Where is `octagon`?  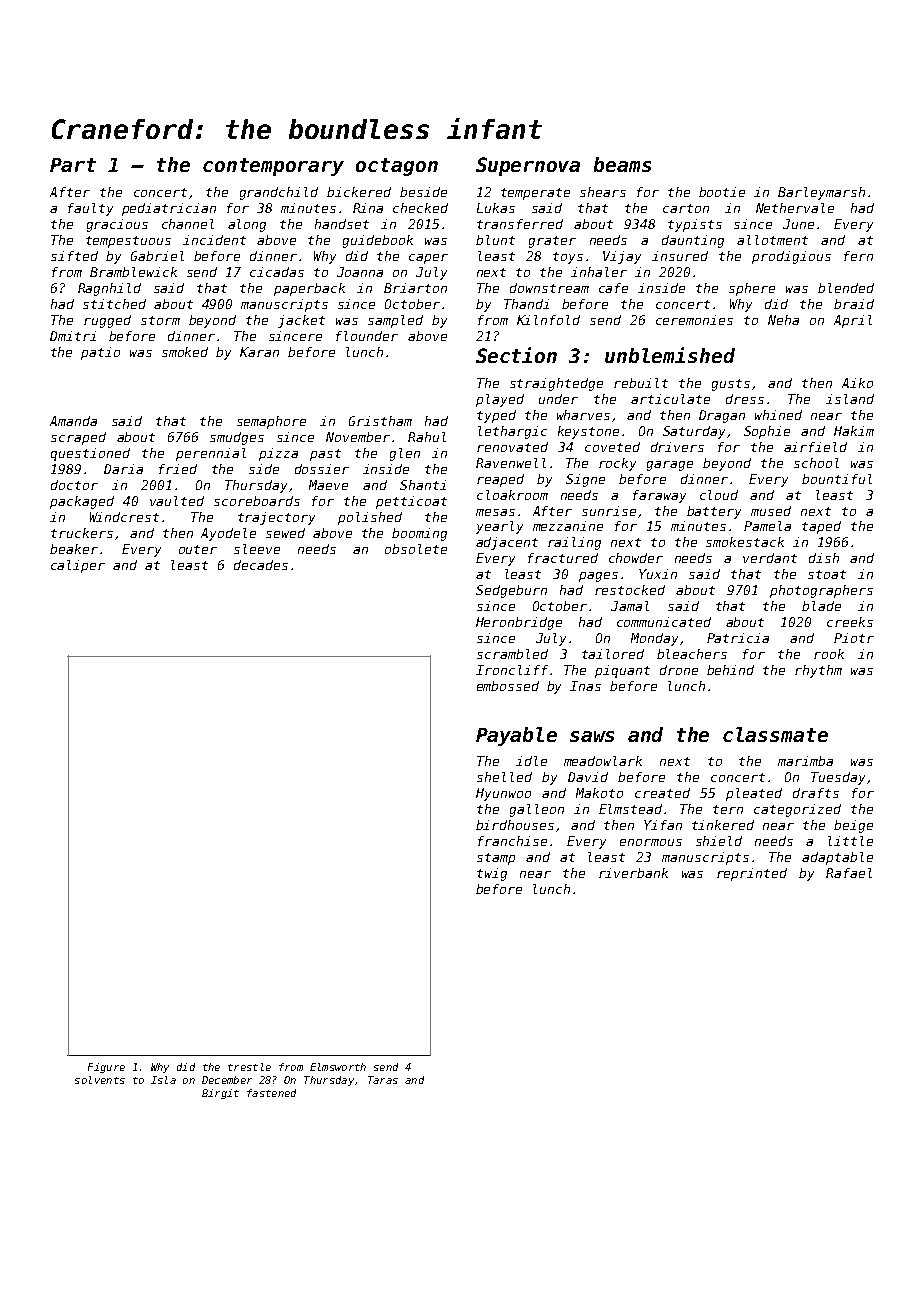 octagon is located at coordinates (397, 167).
